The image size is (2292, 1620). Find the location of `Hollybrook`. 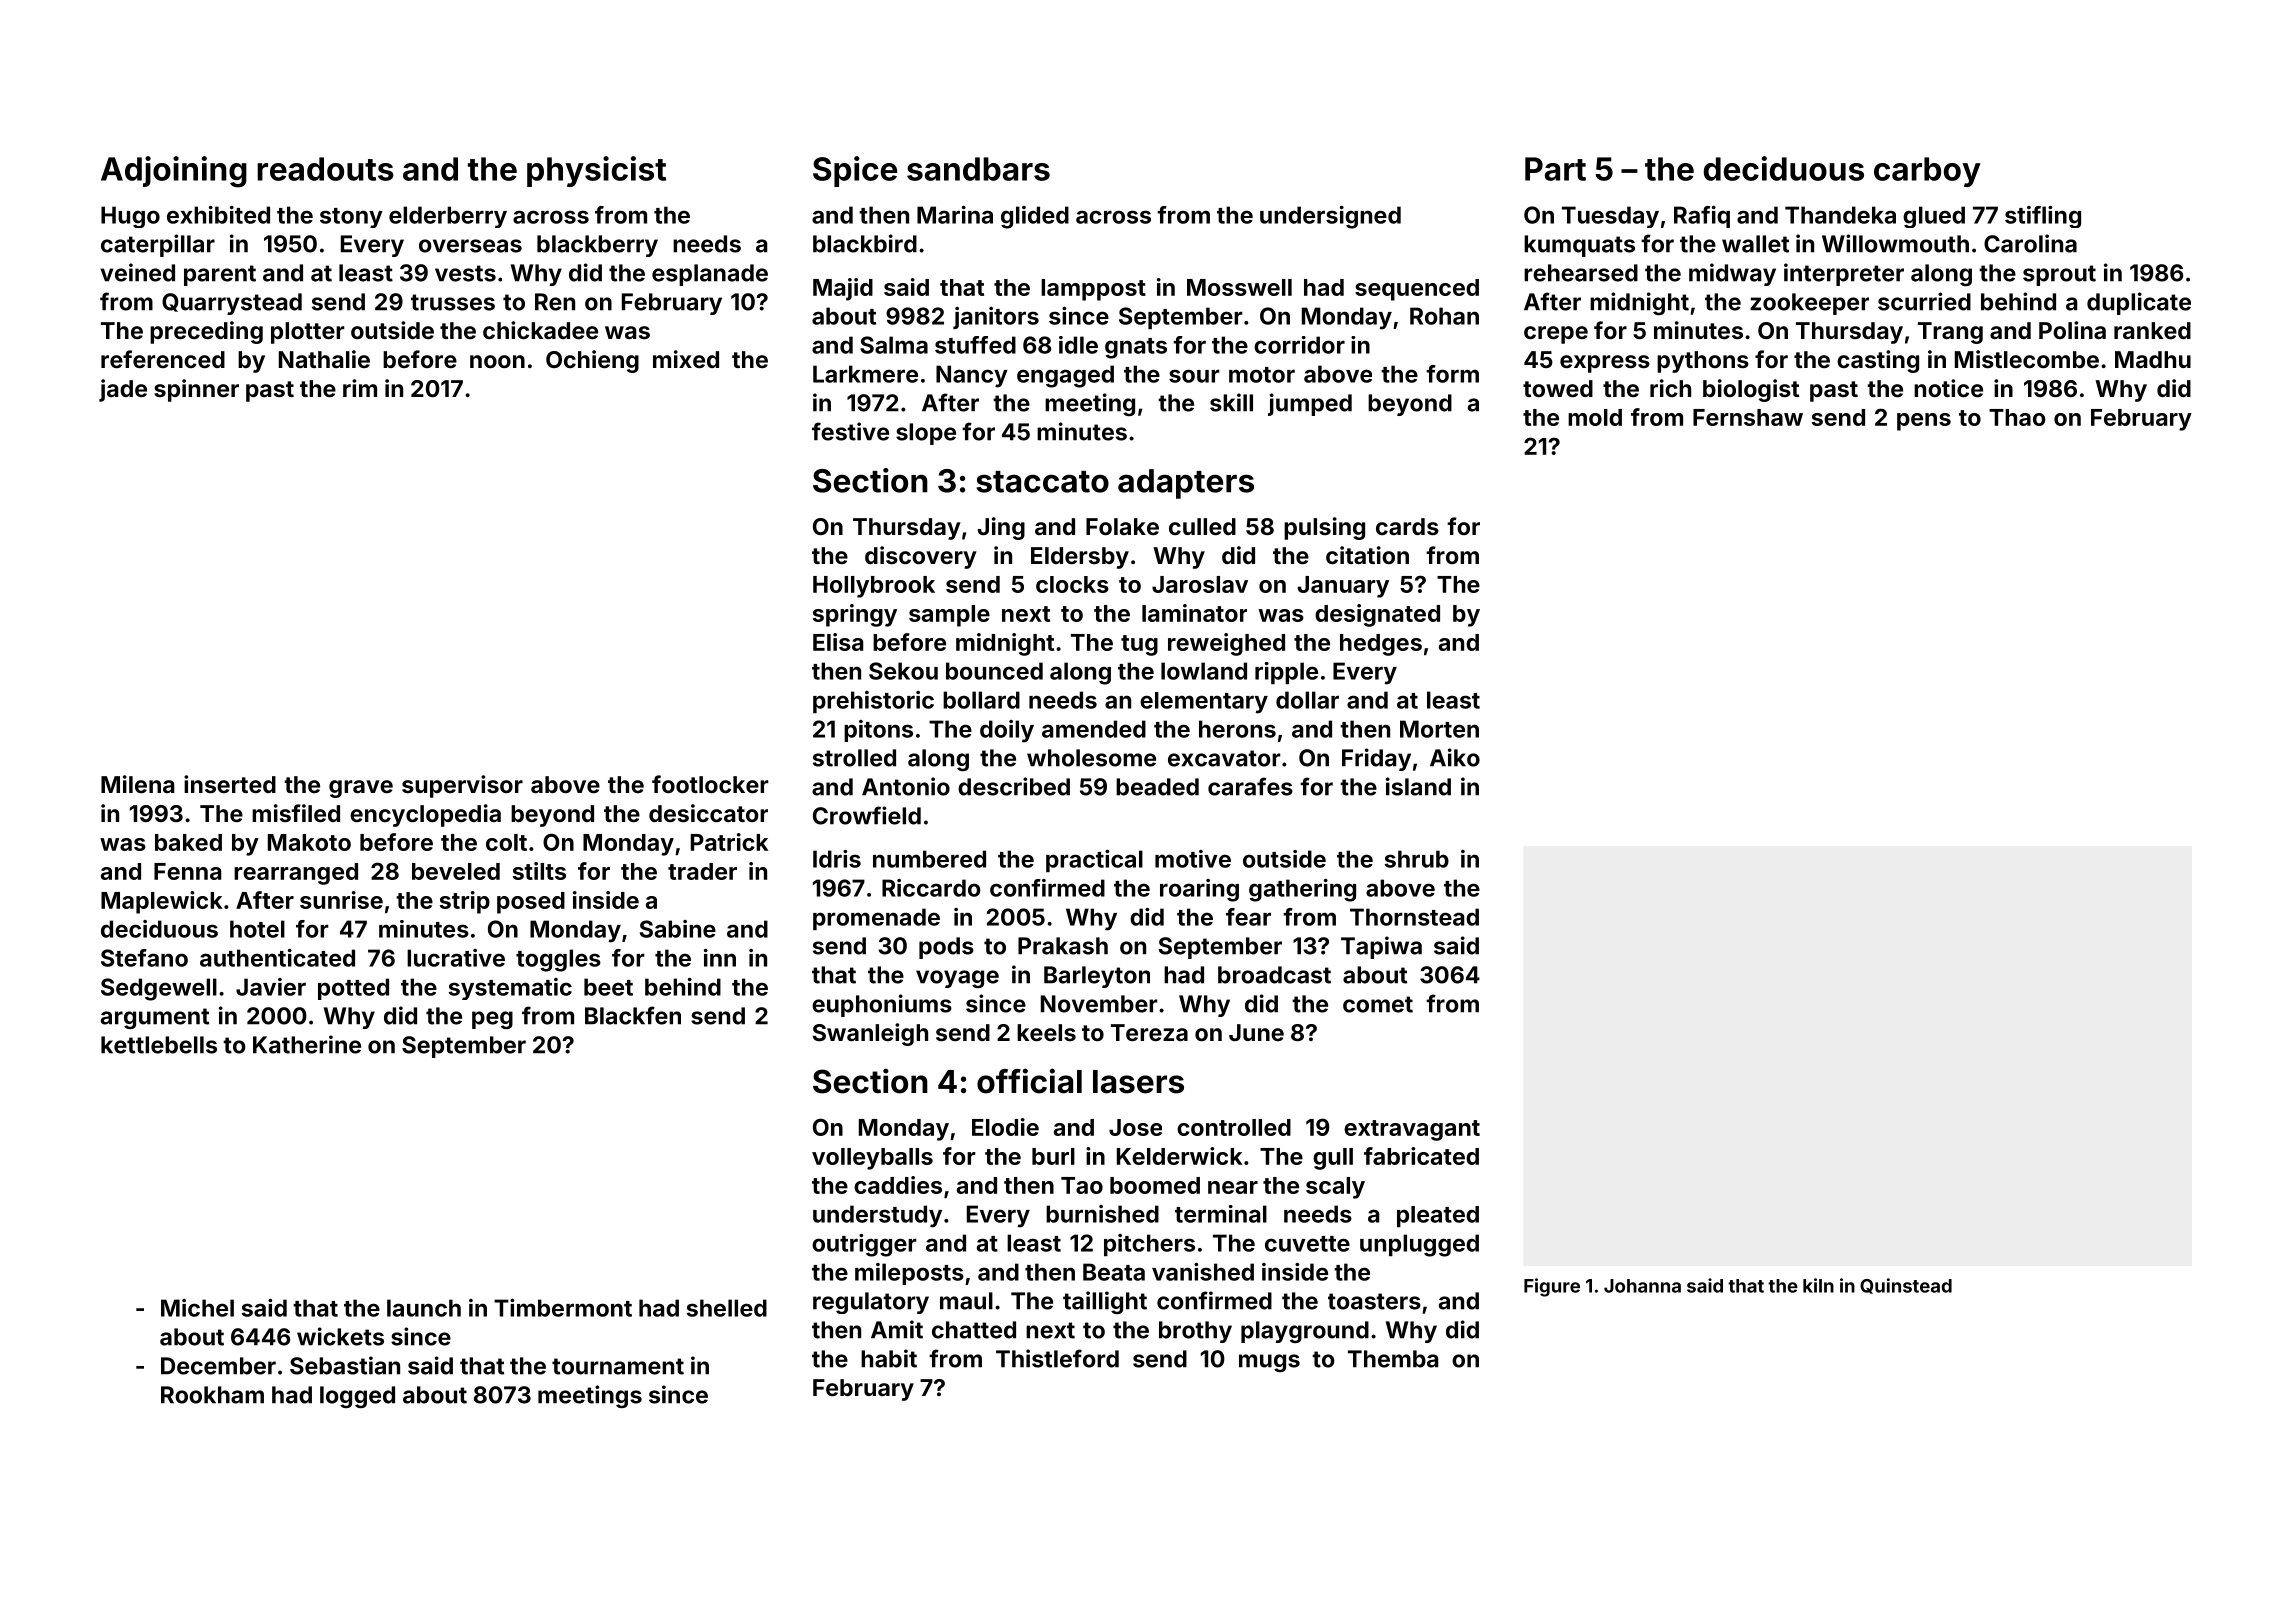

Hollybrook is located at coordinates (874, 587).
